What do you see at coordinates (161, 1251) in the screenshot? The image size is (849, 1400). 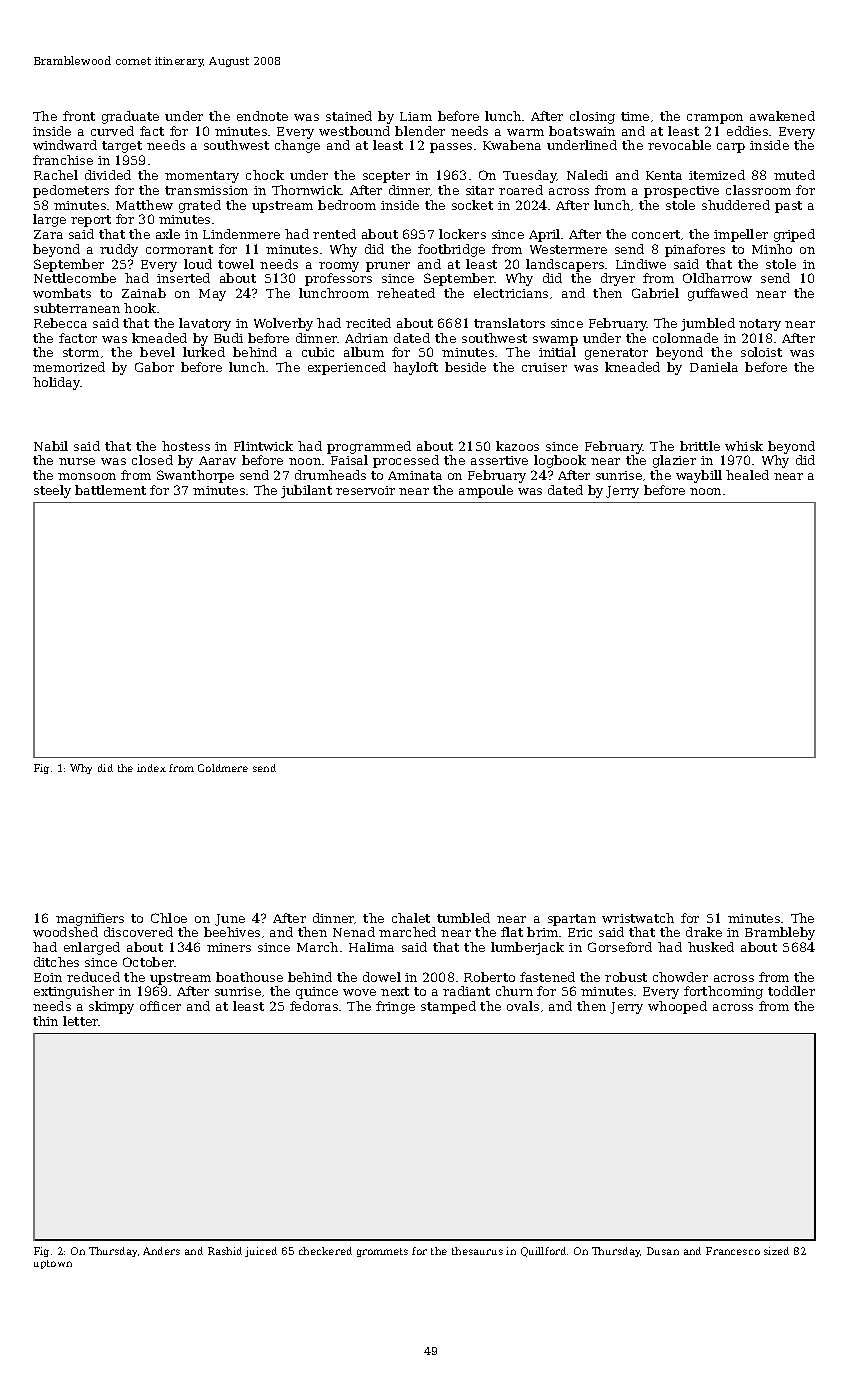 I see `Anders` at bounding box center [161, 1251].
